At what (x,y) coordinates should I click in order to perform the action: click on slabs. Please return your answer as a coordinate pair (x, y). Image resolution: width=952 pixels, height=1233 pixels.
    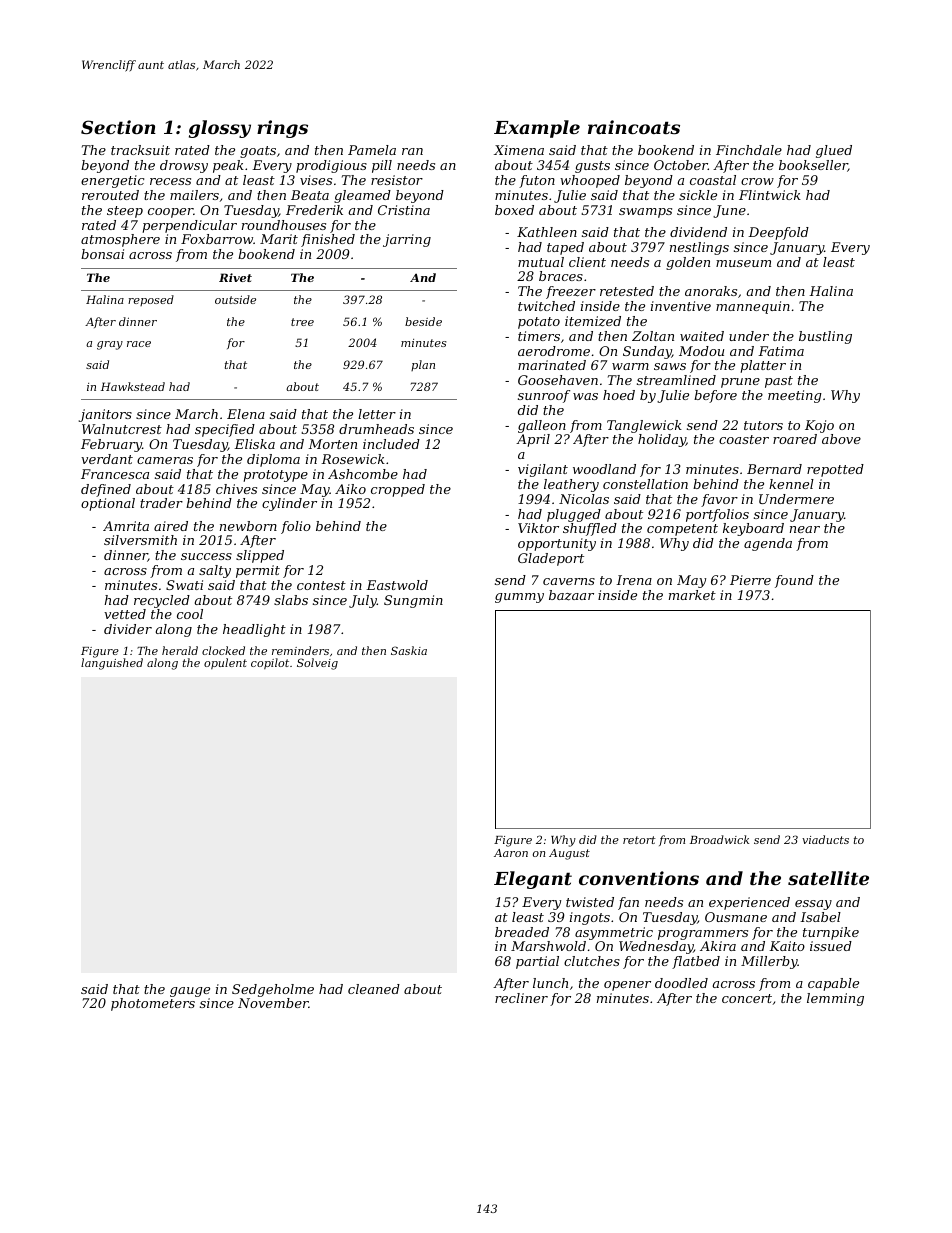
    Looking at the image, I should click on (291, 600).
